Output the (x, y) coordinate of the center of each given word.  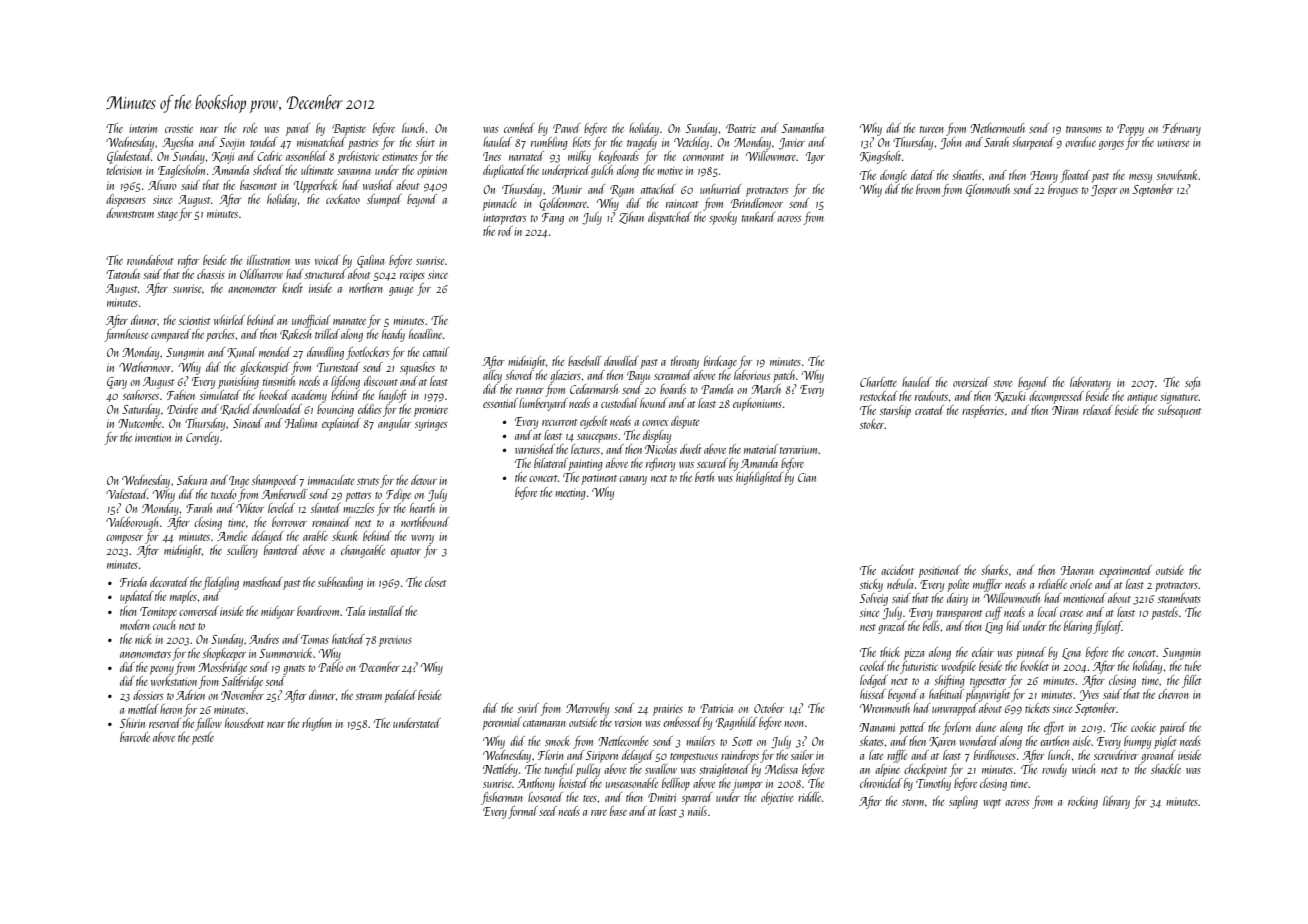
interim (143, 128)
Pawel (567, 128)
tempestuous (694, 758)
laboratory (1090, 383)
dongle (893, 176)
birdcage (720, 362)
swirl (528, 708)
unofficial (311, 321)
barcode (135, 737)
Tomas (315, 639)
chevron (1173, 694)
